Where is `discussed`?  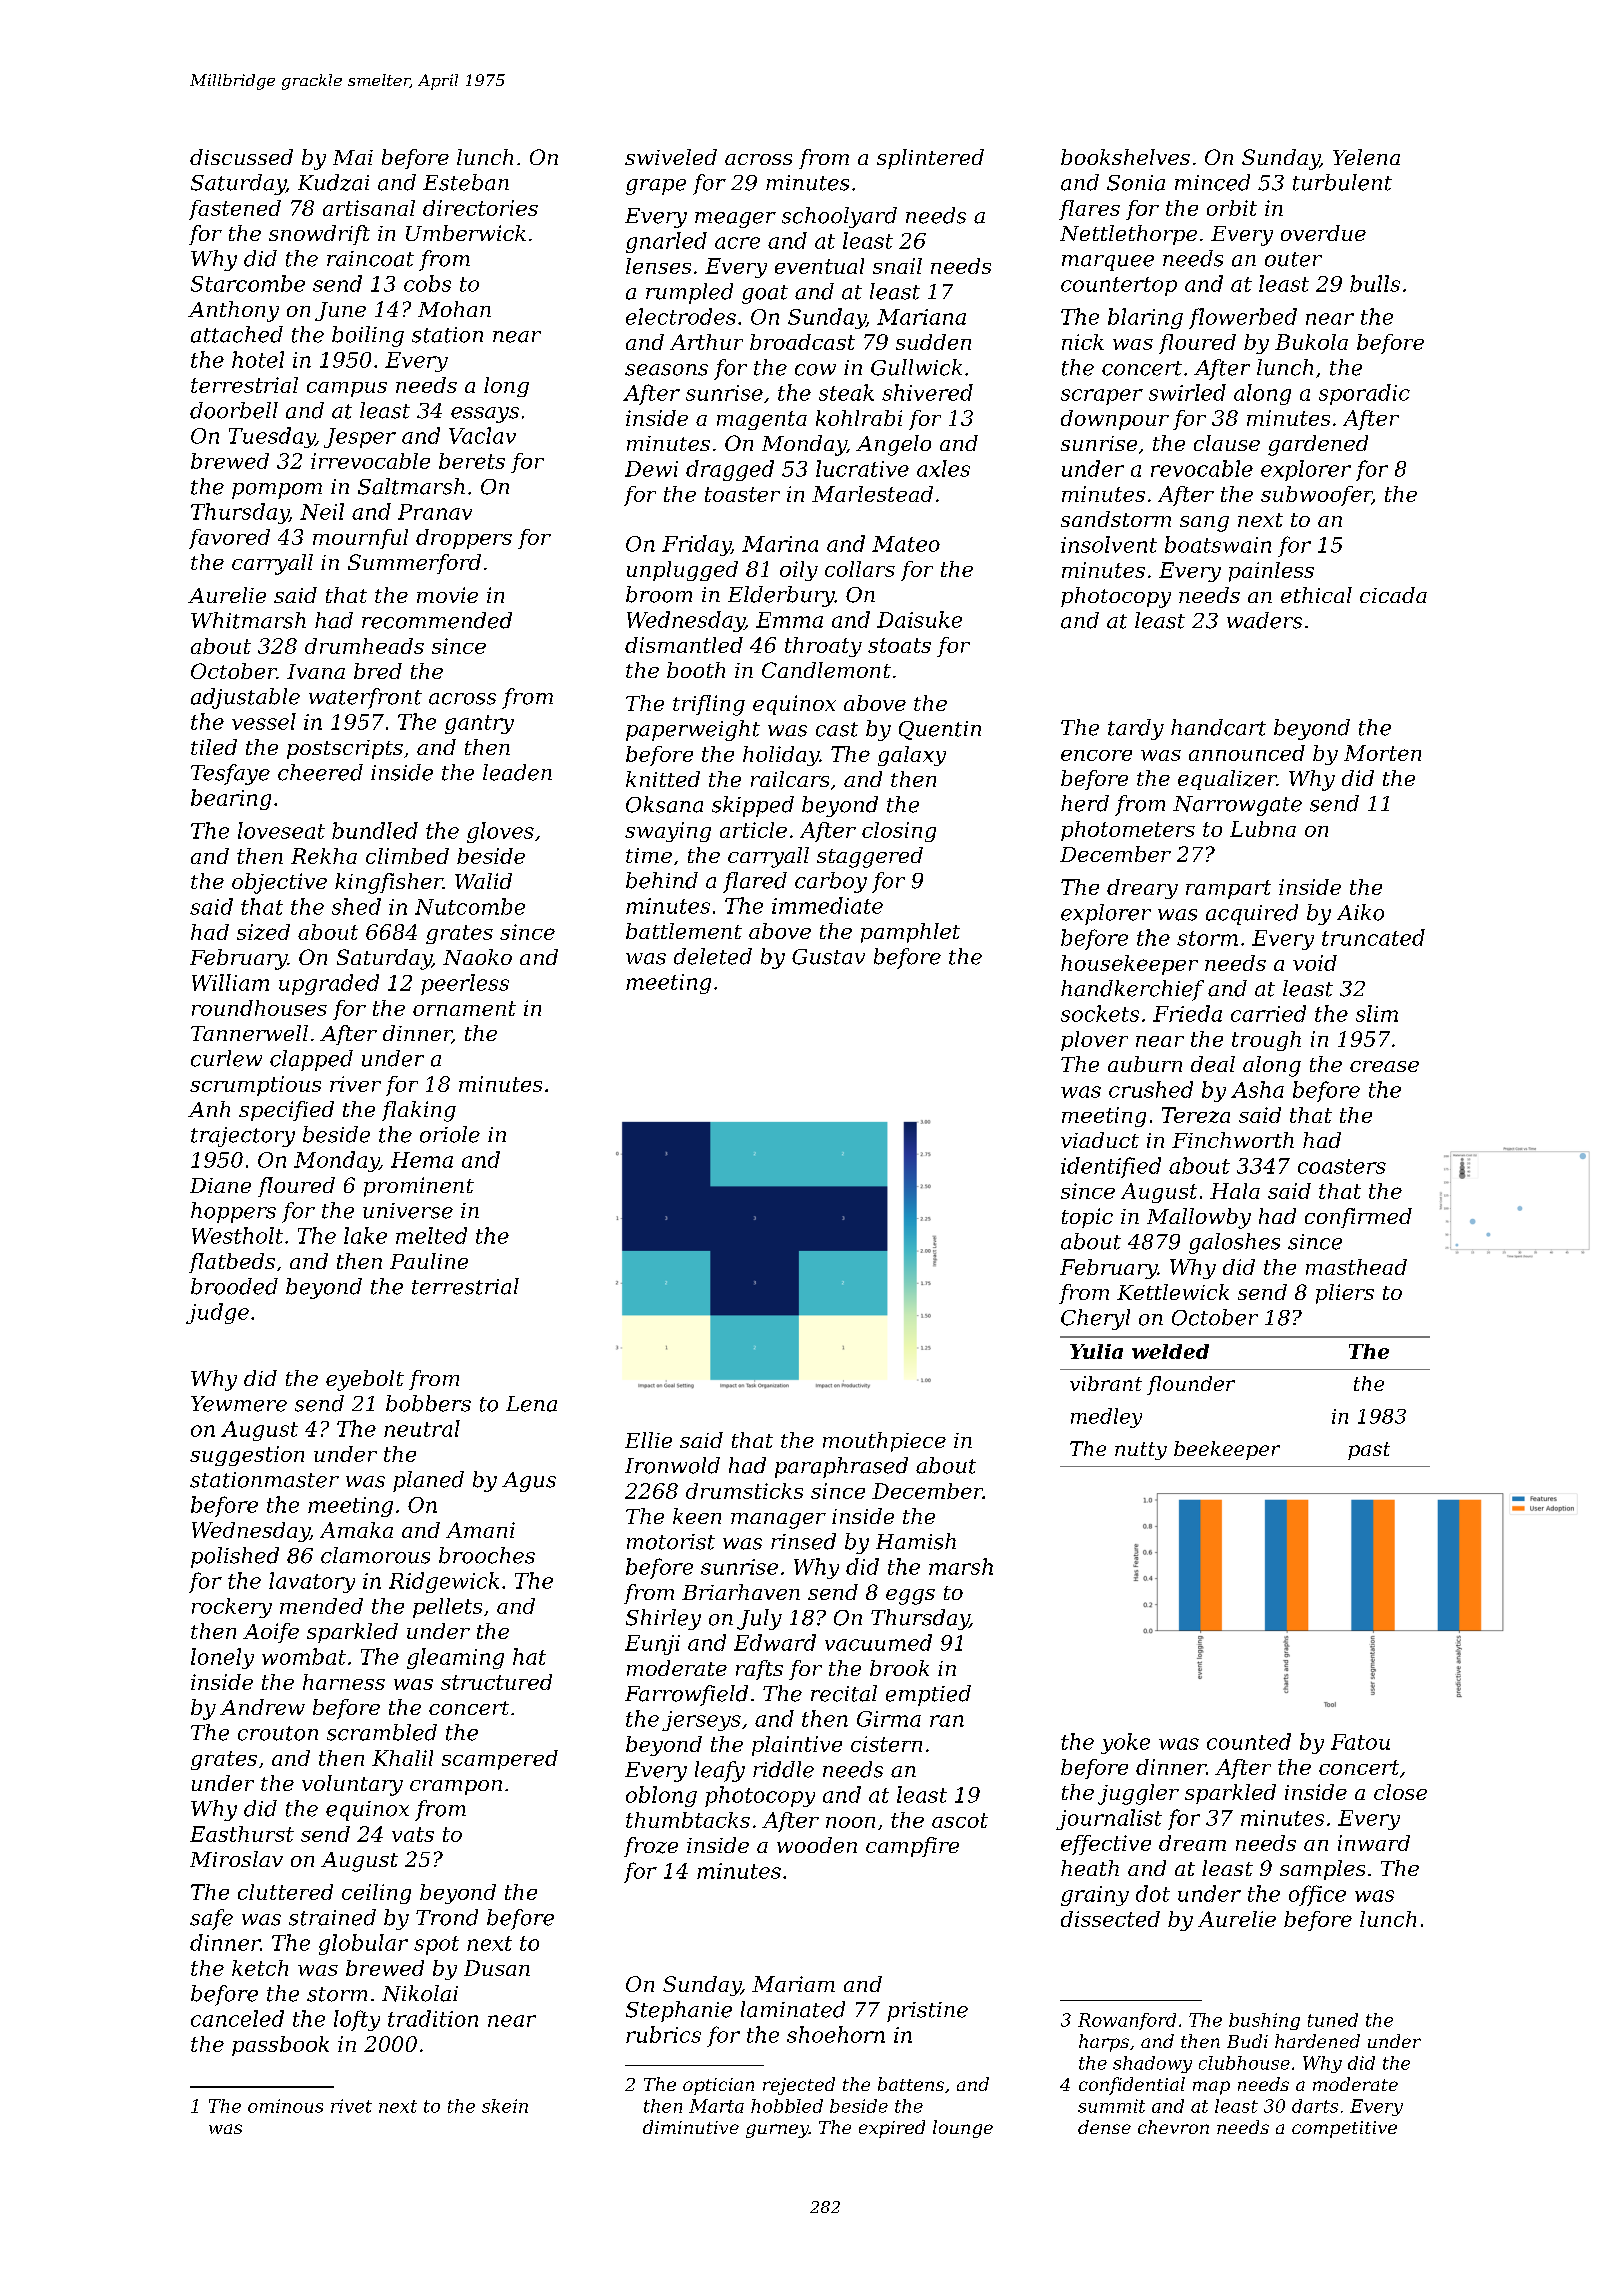 discussed is located at coordinates (241, 157).
